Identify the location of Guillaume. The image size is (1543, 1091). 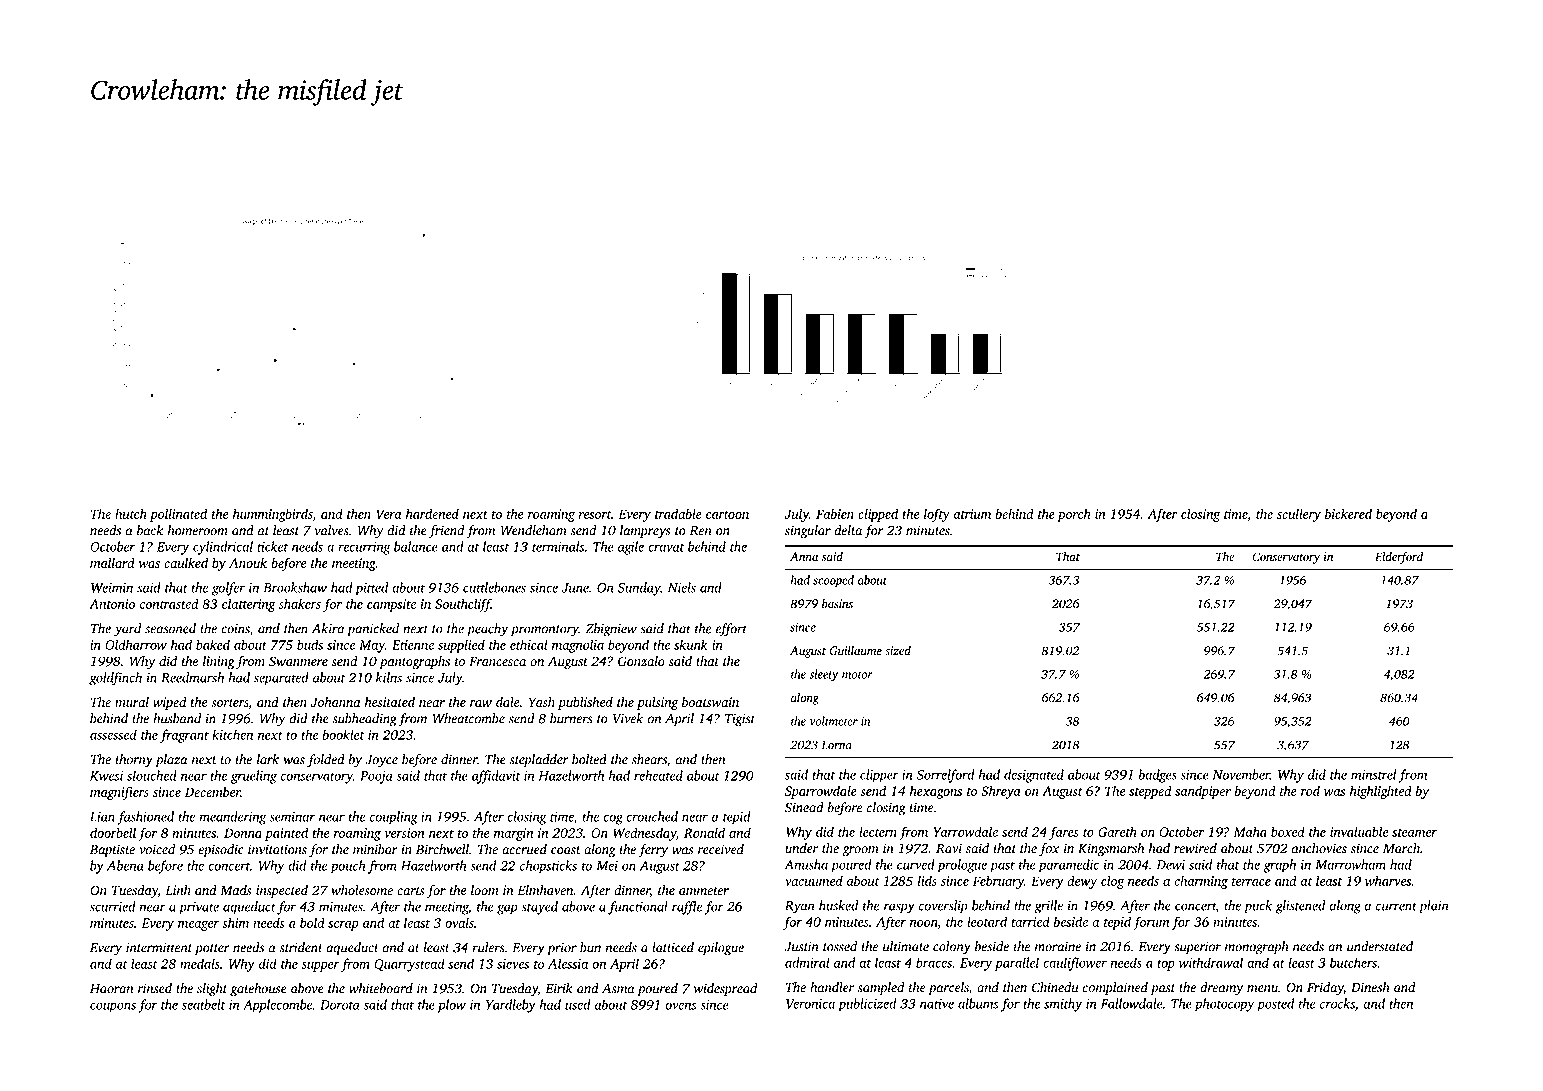
(855, 651).
